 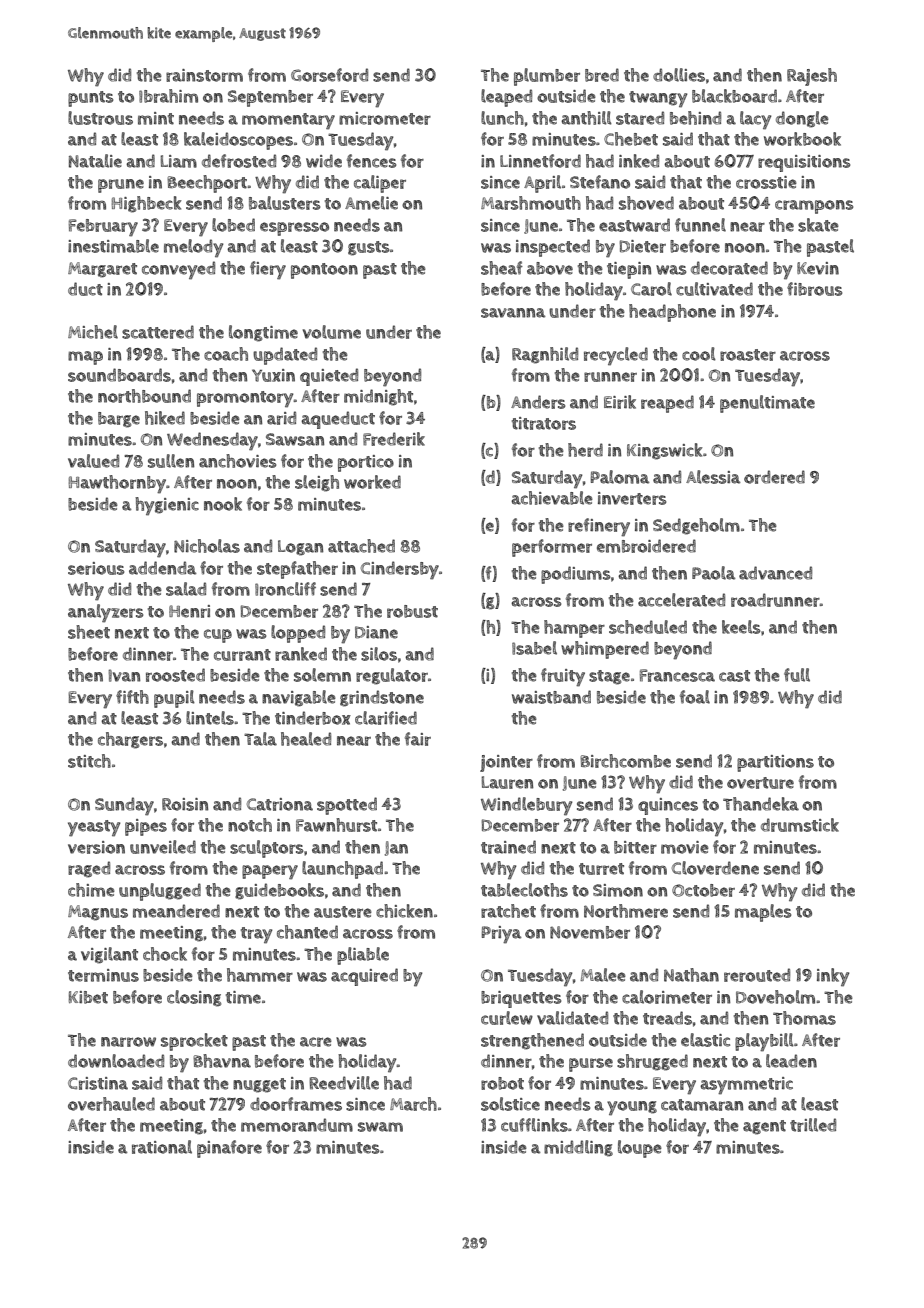 I want to click on Natalie, so click(x=95, y=161).
